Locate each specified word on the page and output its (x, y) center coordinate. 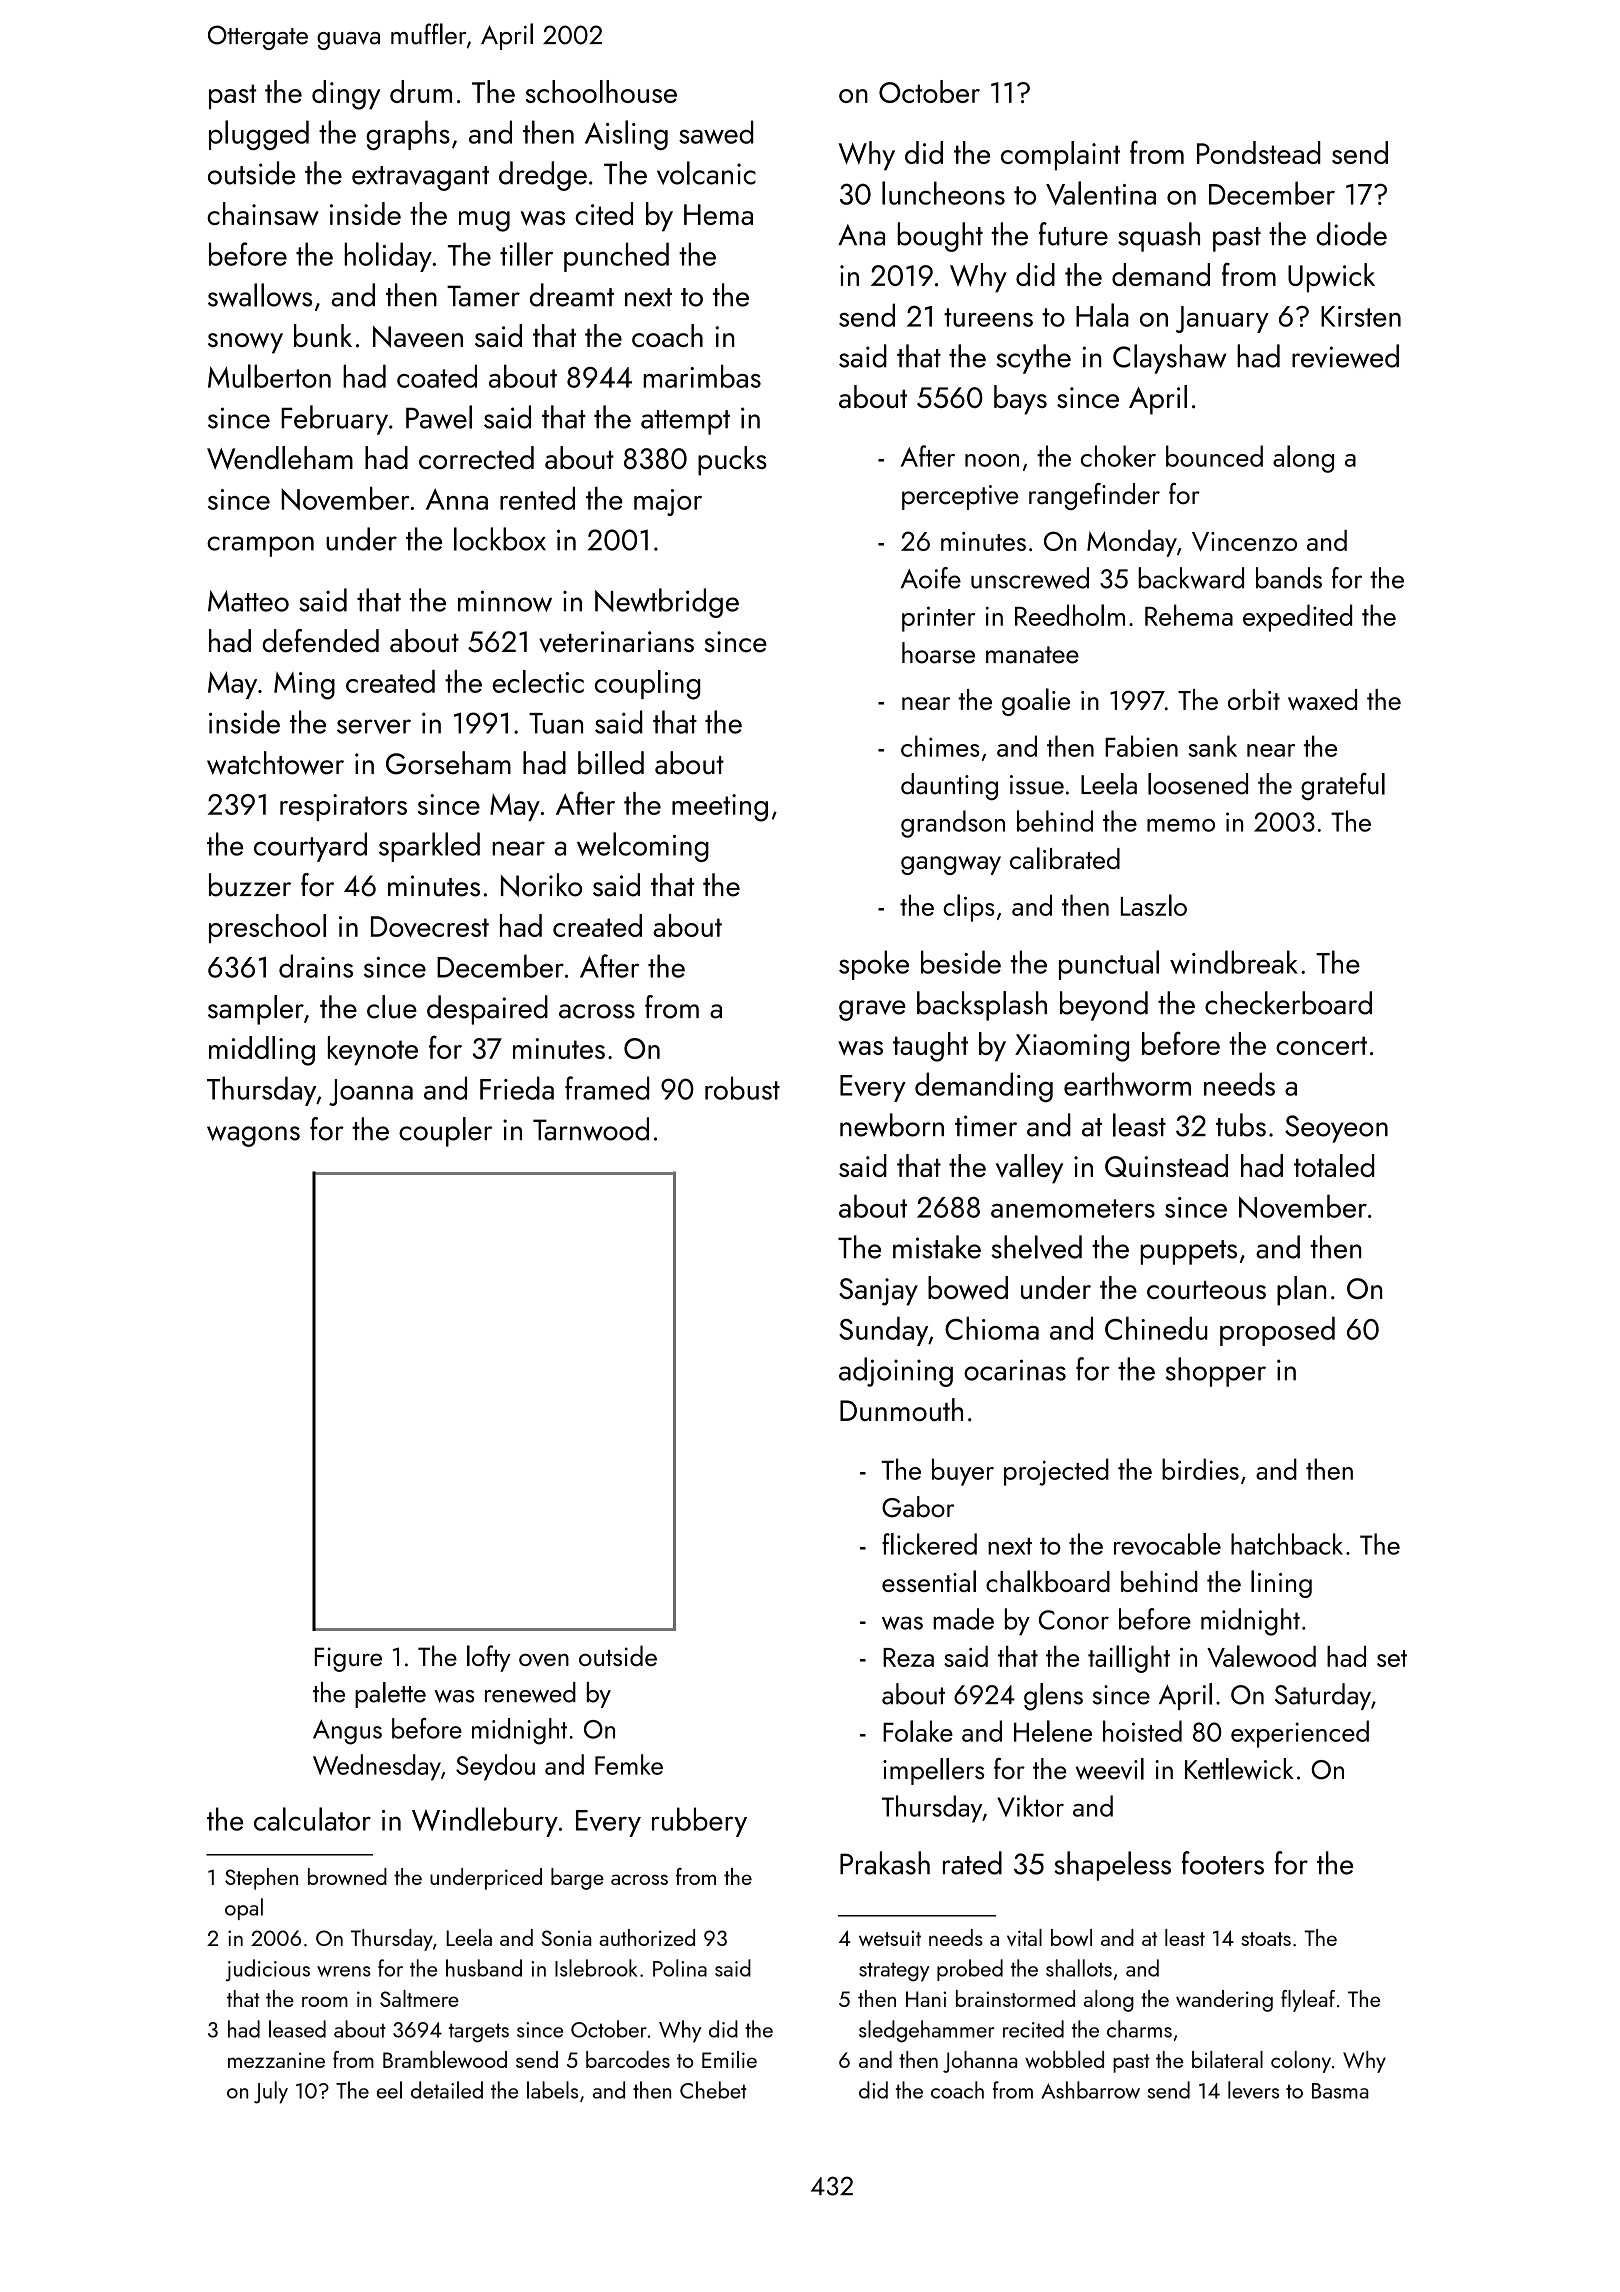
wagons (253, 1136)
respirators (343, 807)
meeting (720, 808)
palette (390, 1695)
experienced (1300, 1734)
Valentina (1101, 193)
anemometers (1073, 1208)
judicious (267, 1970)
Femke (629, 1764)
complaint (1060, 156)
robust (742, 1088)
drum (421, 91)
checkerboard (1288, 1003)
